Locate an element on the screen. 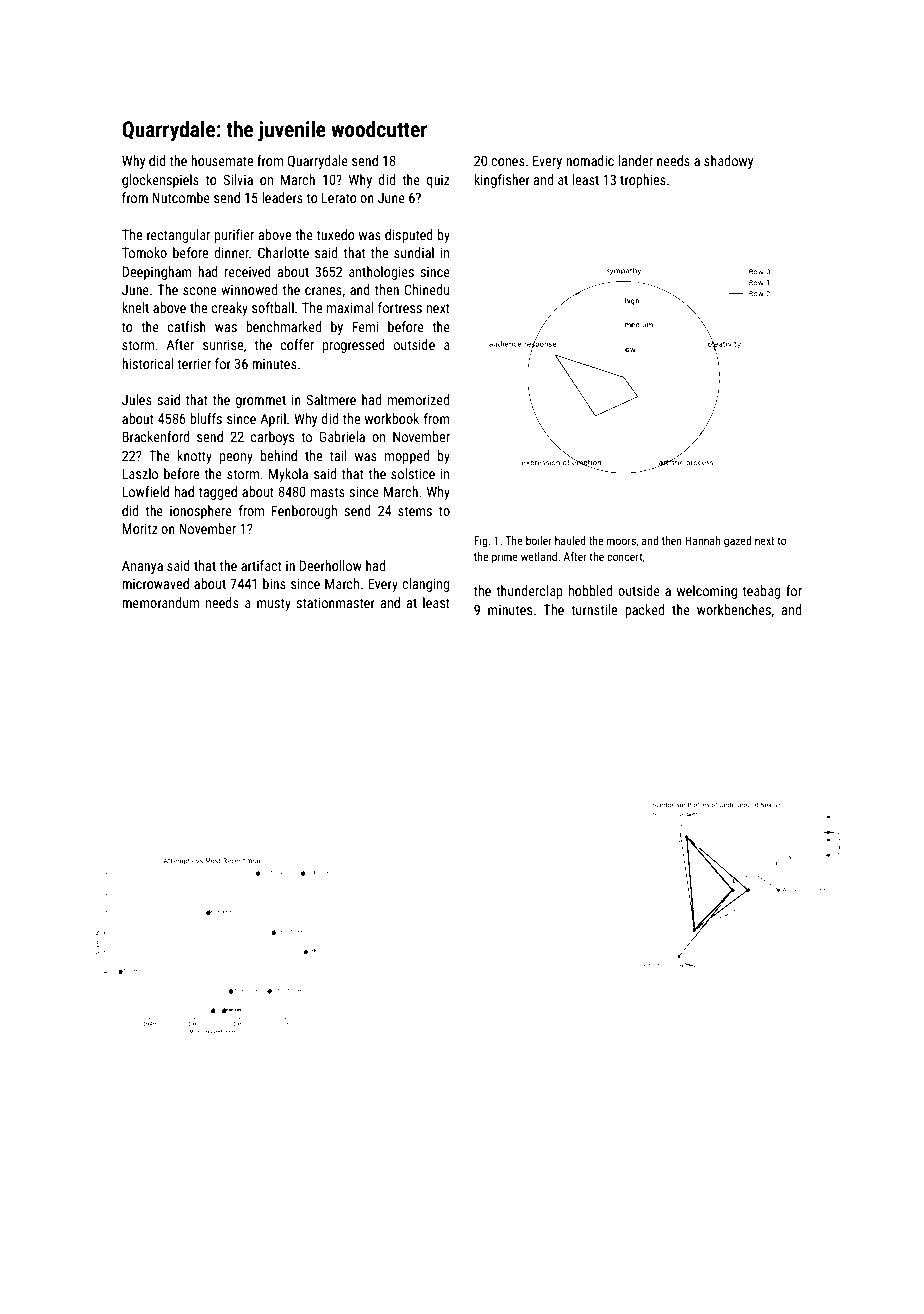 The height and width of the screenshot is (1314, 924). memorized is located at coordinates (418, 399).
